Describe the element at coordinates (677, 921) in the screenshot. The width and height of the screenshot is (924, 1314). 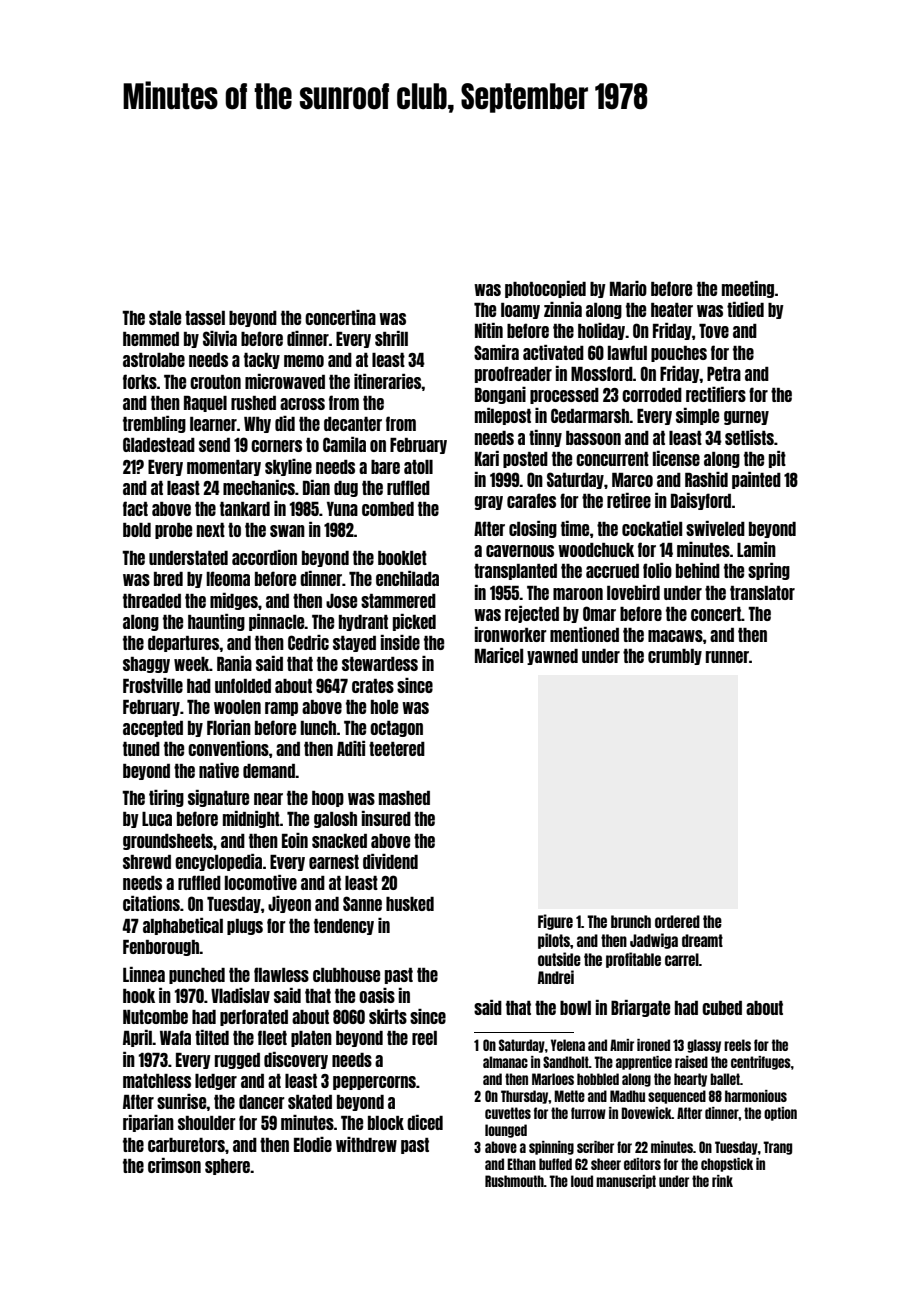
I see `ordered` at that location.
